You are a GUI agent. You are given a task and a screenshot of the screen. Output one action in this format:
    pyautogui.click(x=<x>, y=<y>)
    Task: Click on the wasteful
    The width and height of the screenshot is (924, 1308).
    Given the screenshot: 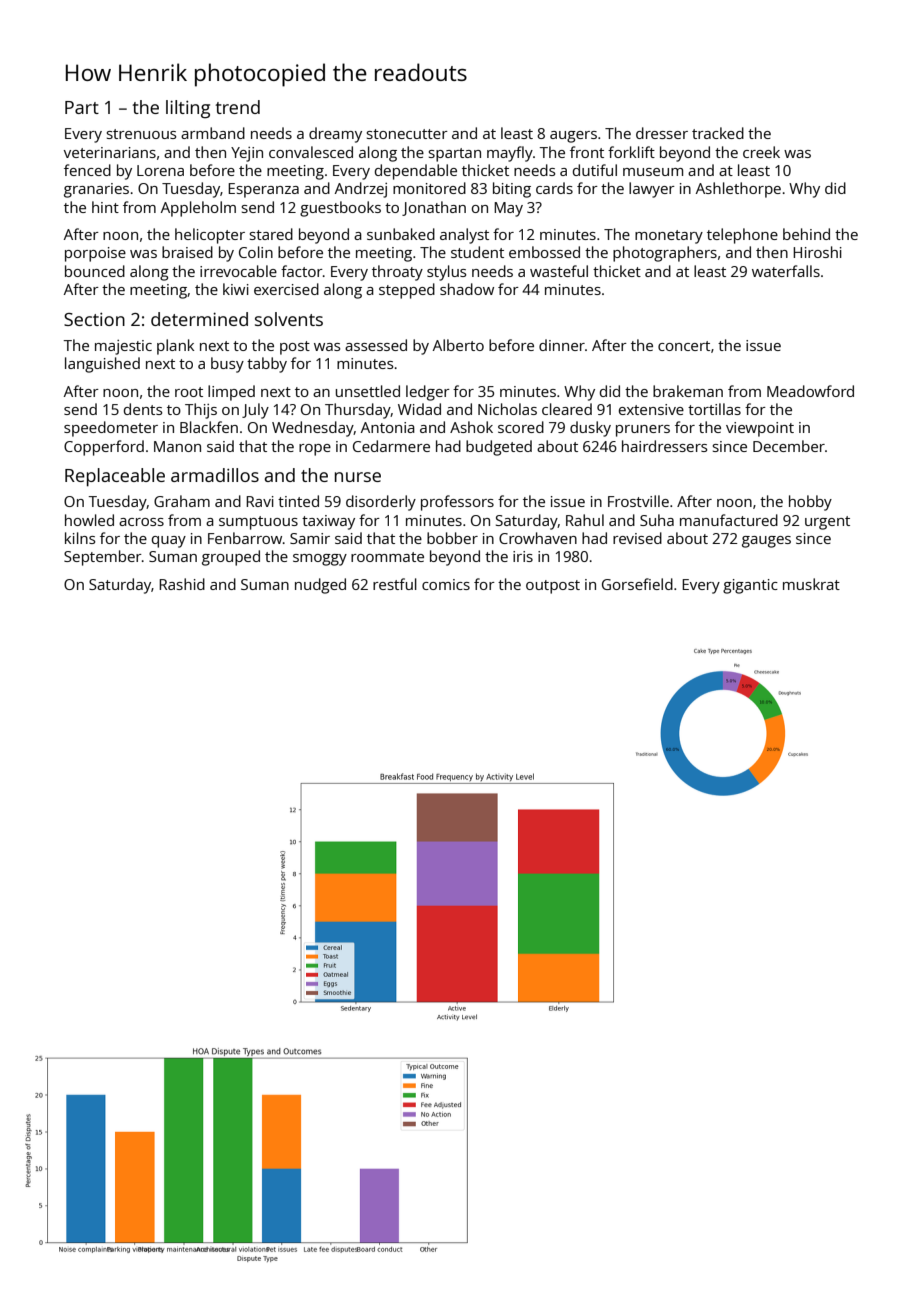 What is the action you would take?
    pyautogui.click(x=559, y=271)
